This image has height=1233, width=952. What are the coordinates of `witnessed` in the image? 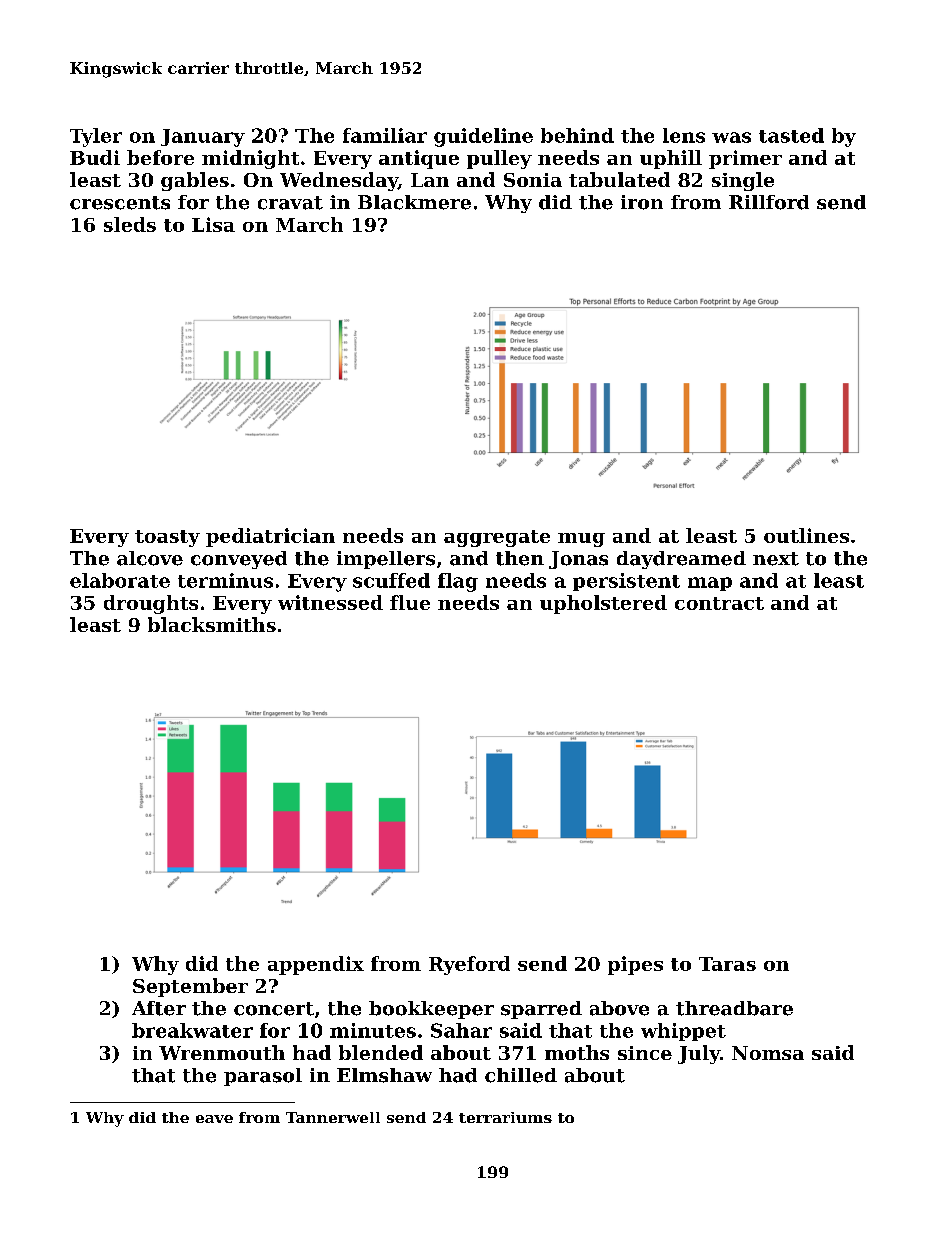 It's located at (330, 602).
